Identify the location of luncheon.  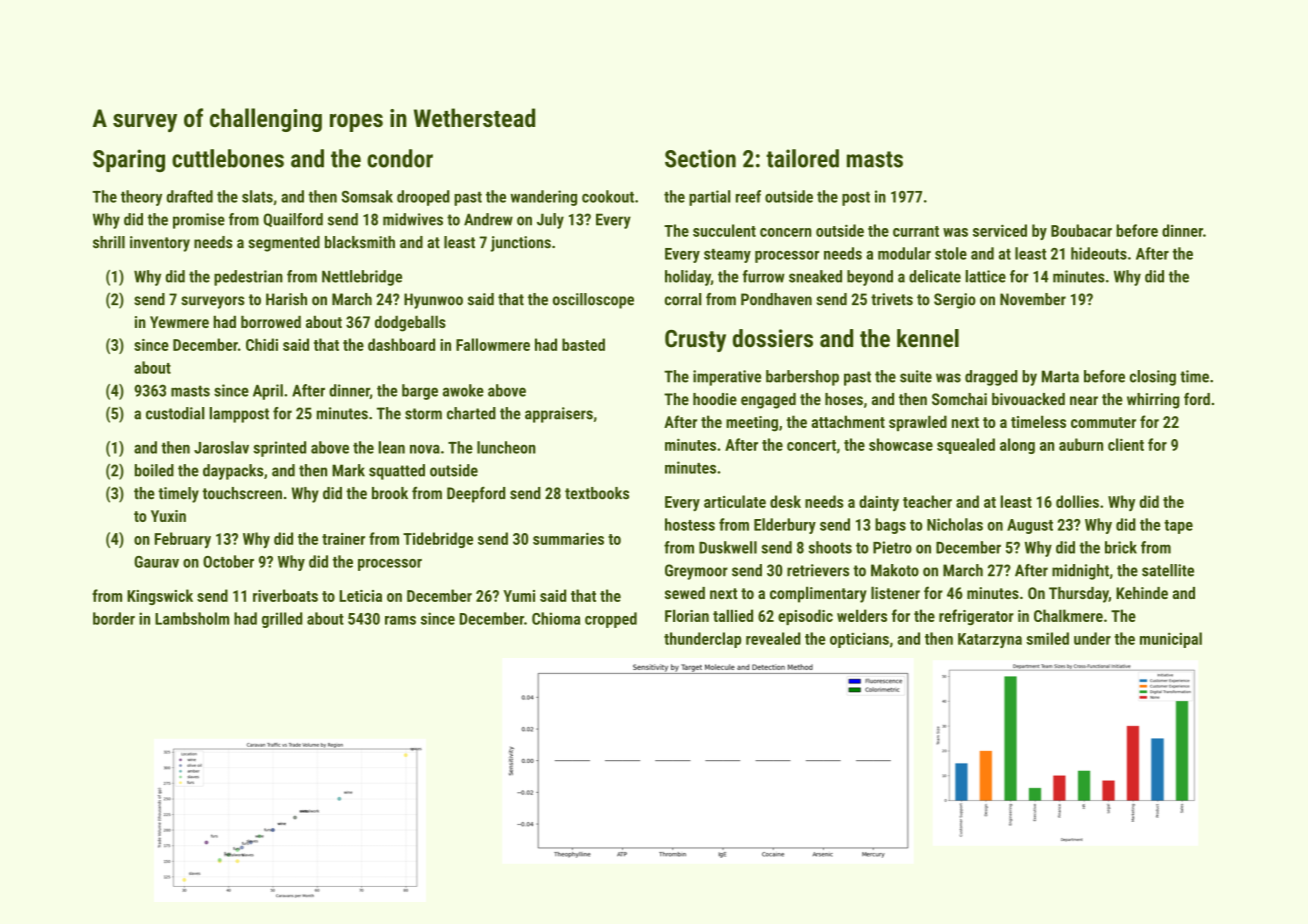
(506, 447).
